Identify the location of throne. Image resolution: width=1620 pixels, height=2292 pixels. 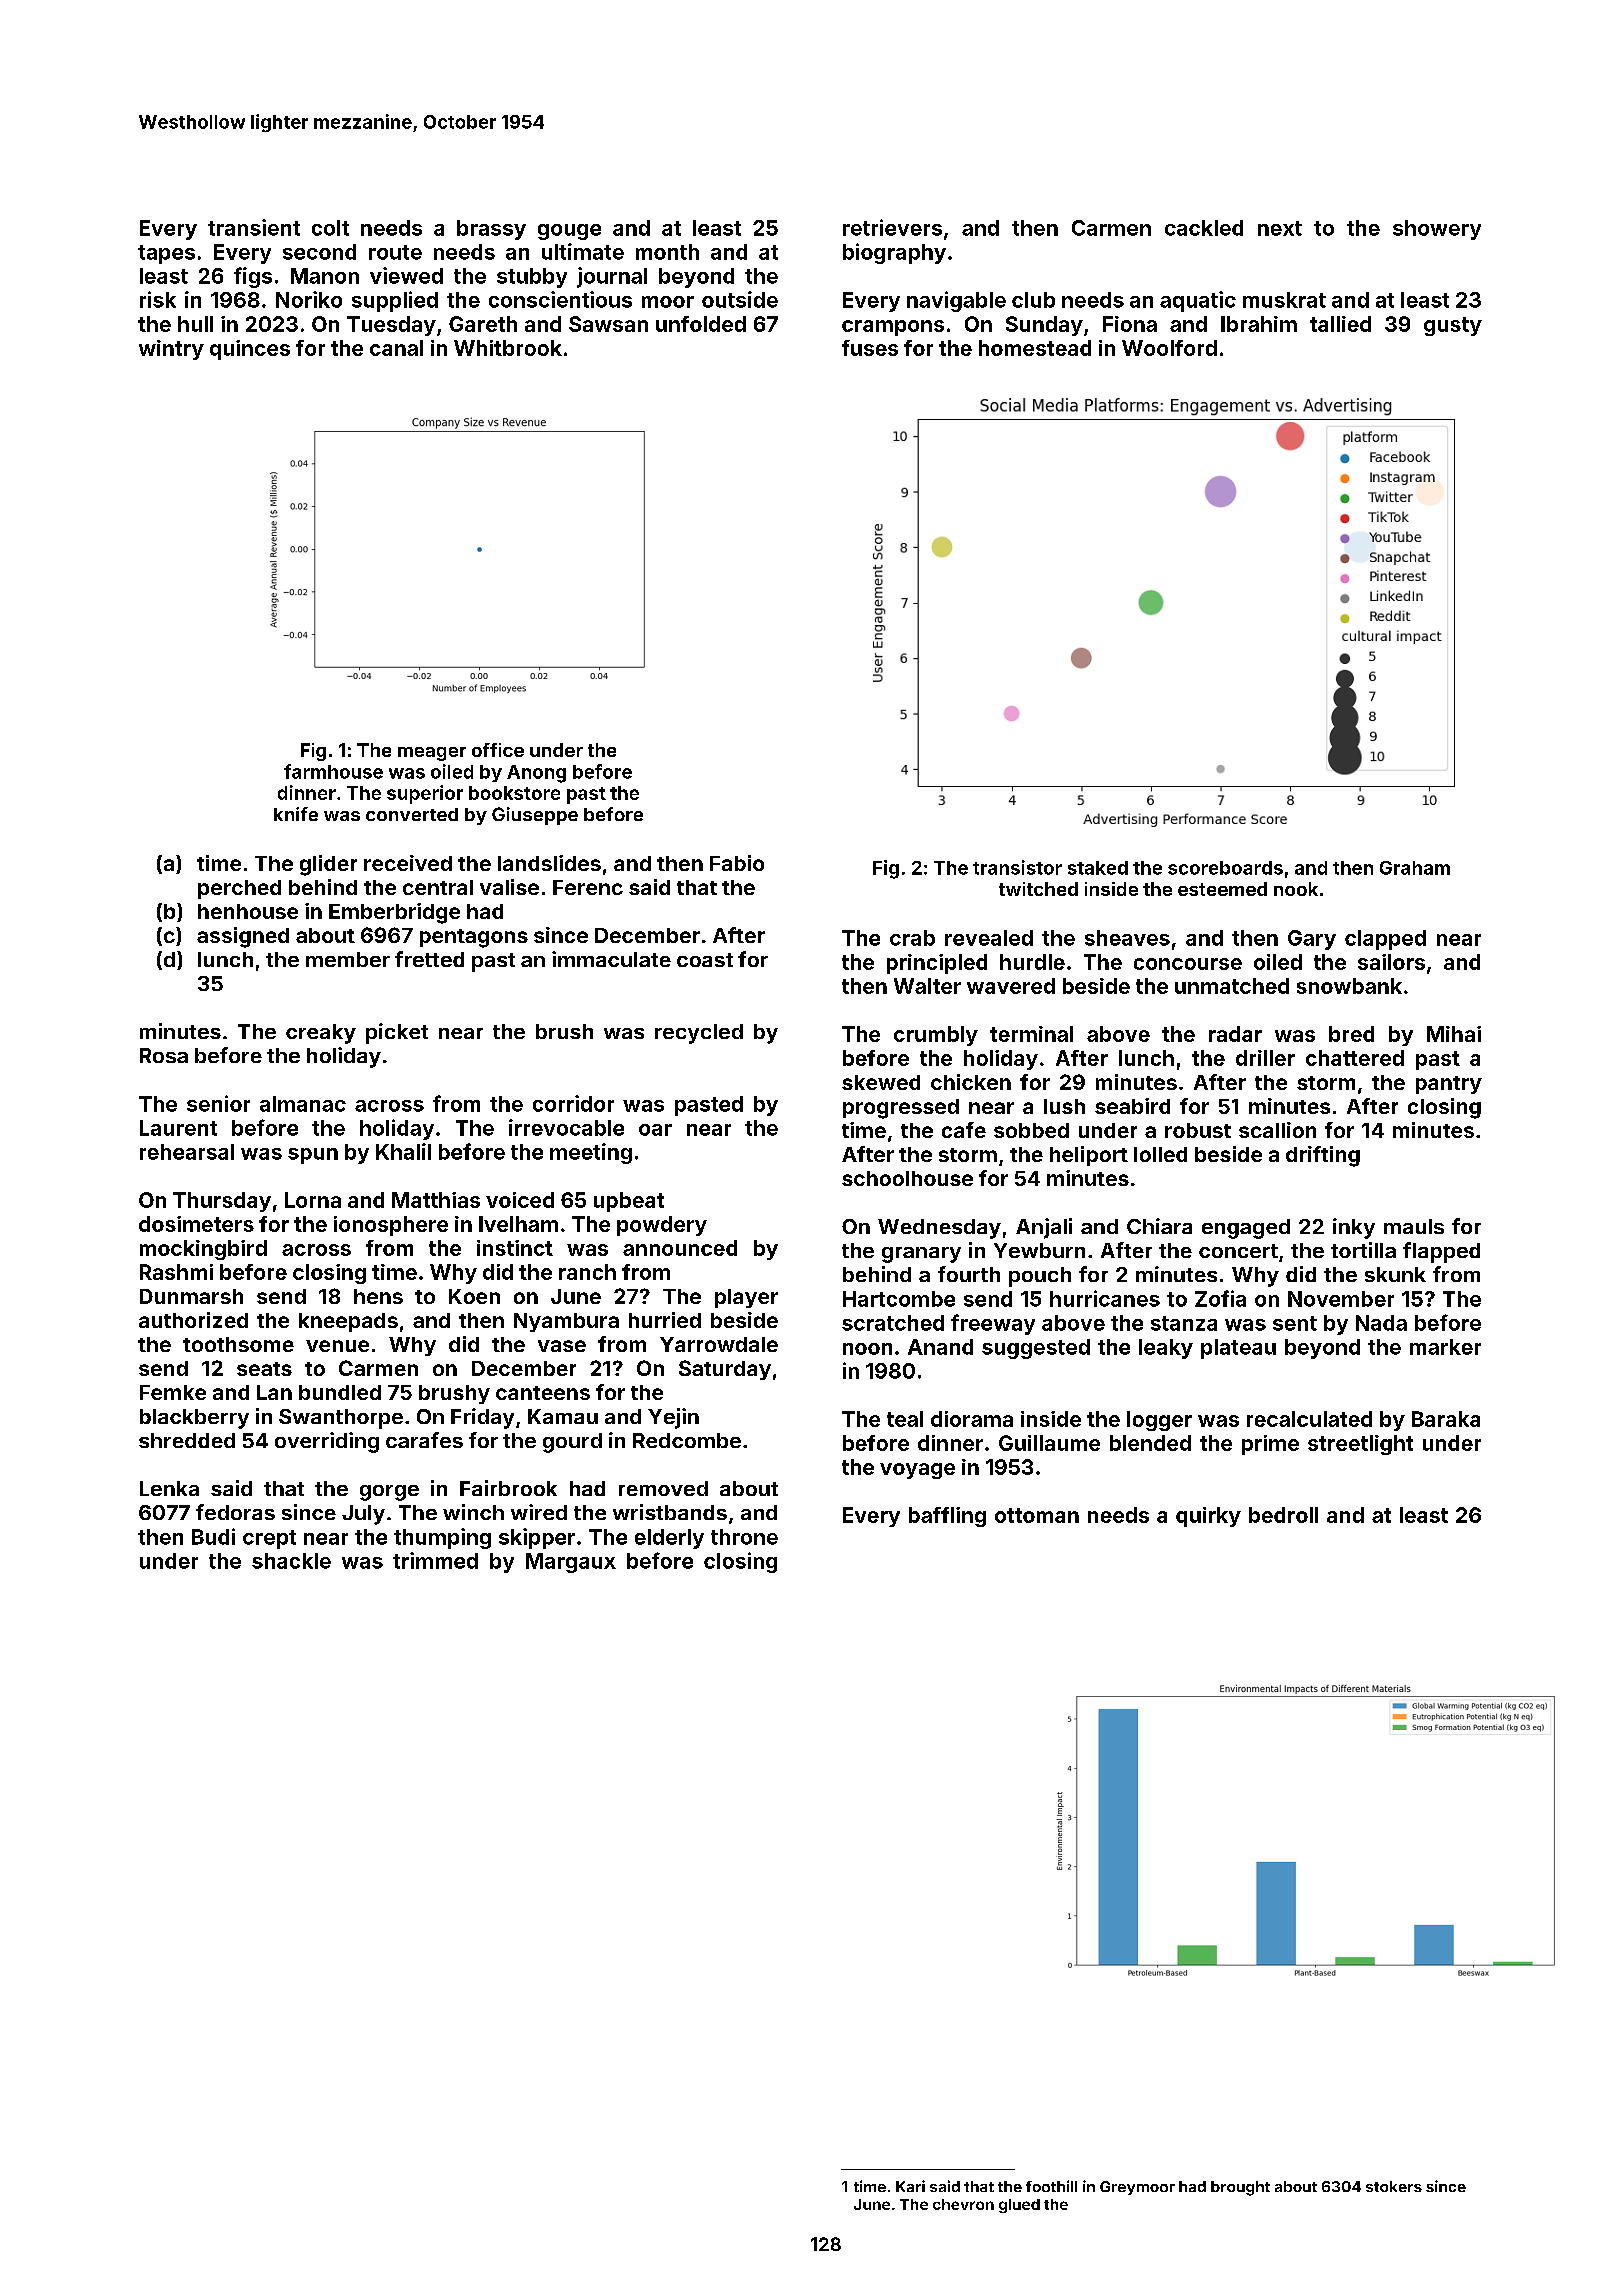
(744, 1537).
